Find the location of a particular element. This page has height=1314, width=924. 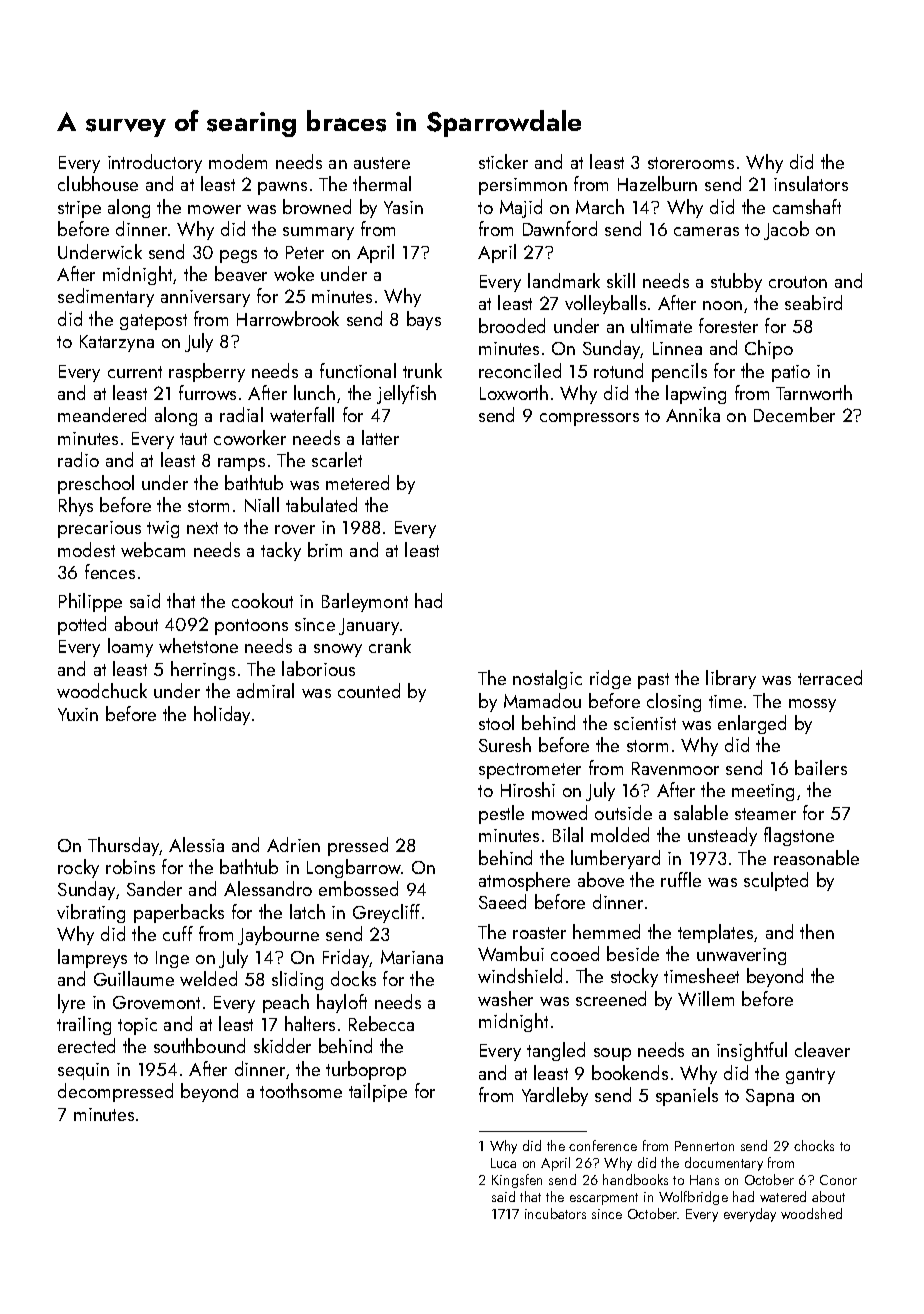

Luca is located at coordinates (503, 1163).
